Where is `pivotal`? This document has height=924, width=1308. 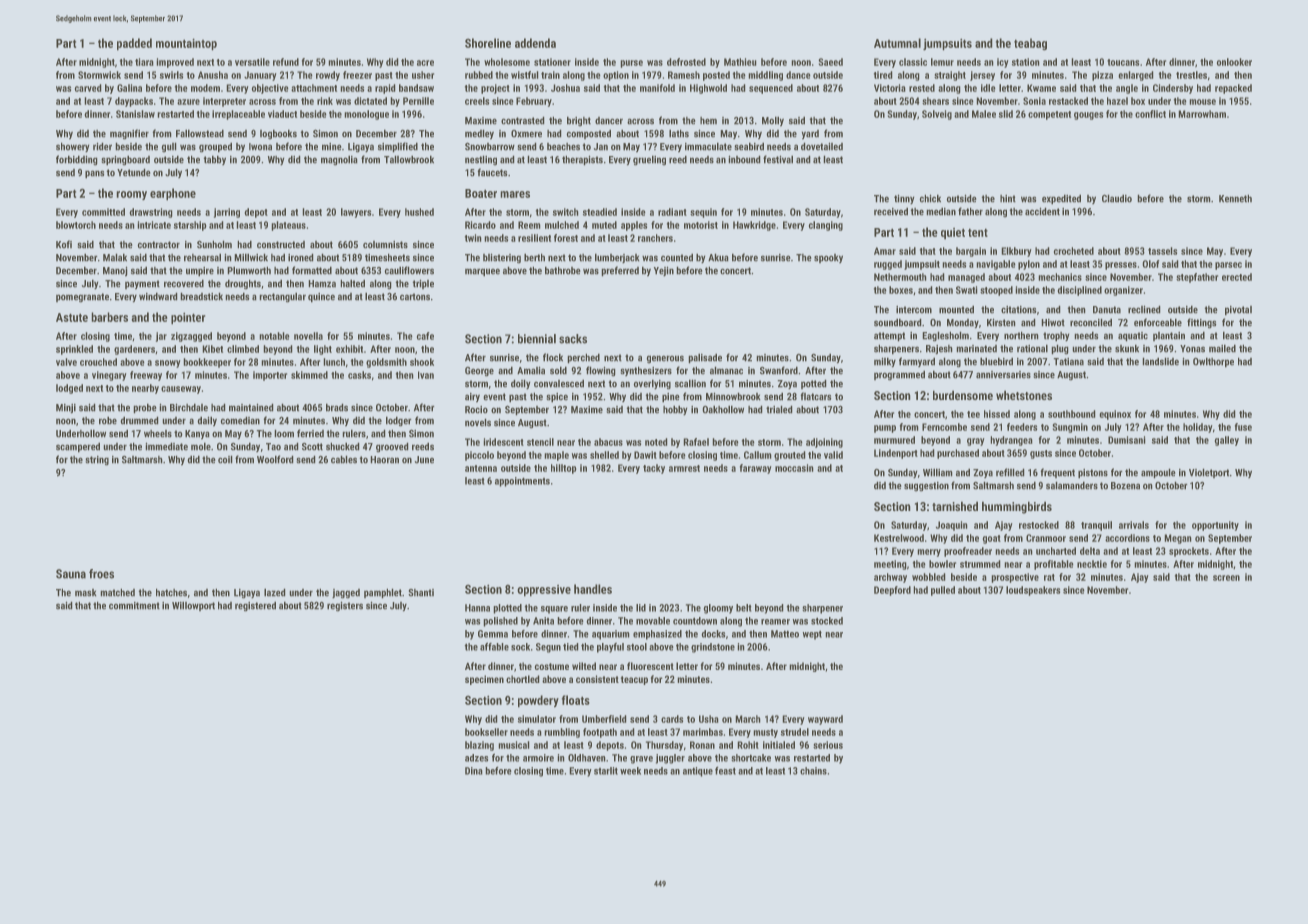 pivotal is located at coordinates (1238, 311).
